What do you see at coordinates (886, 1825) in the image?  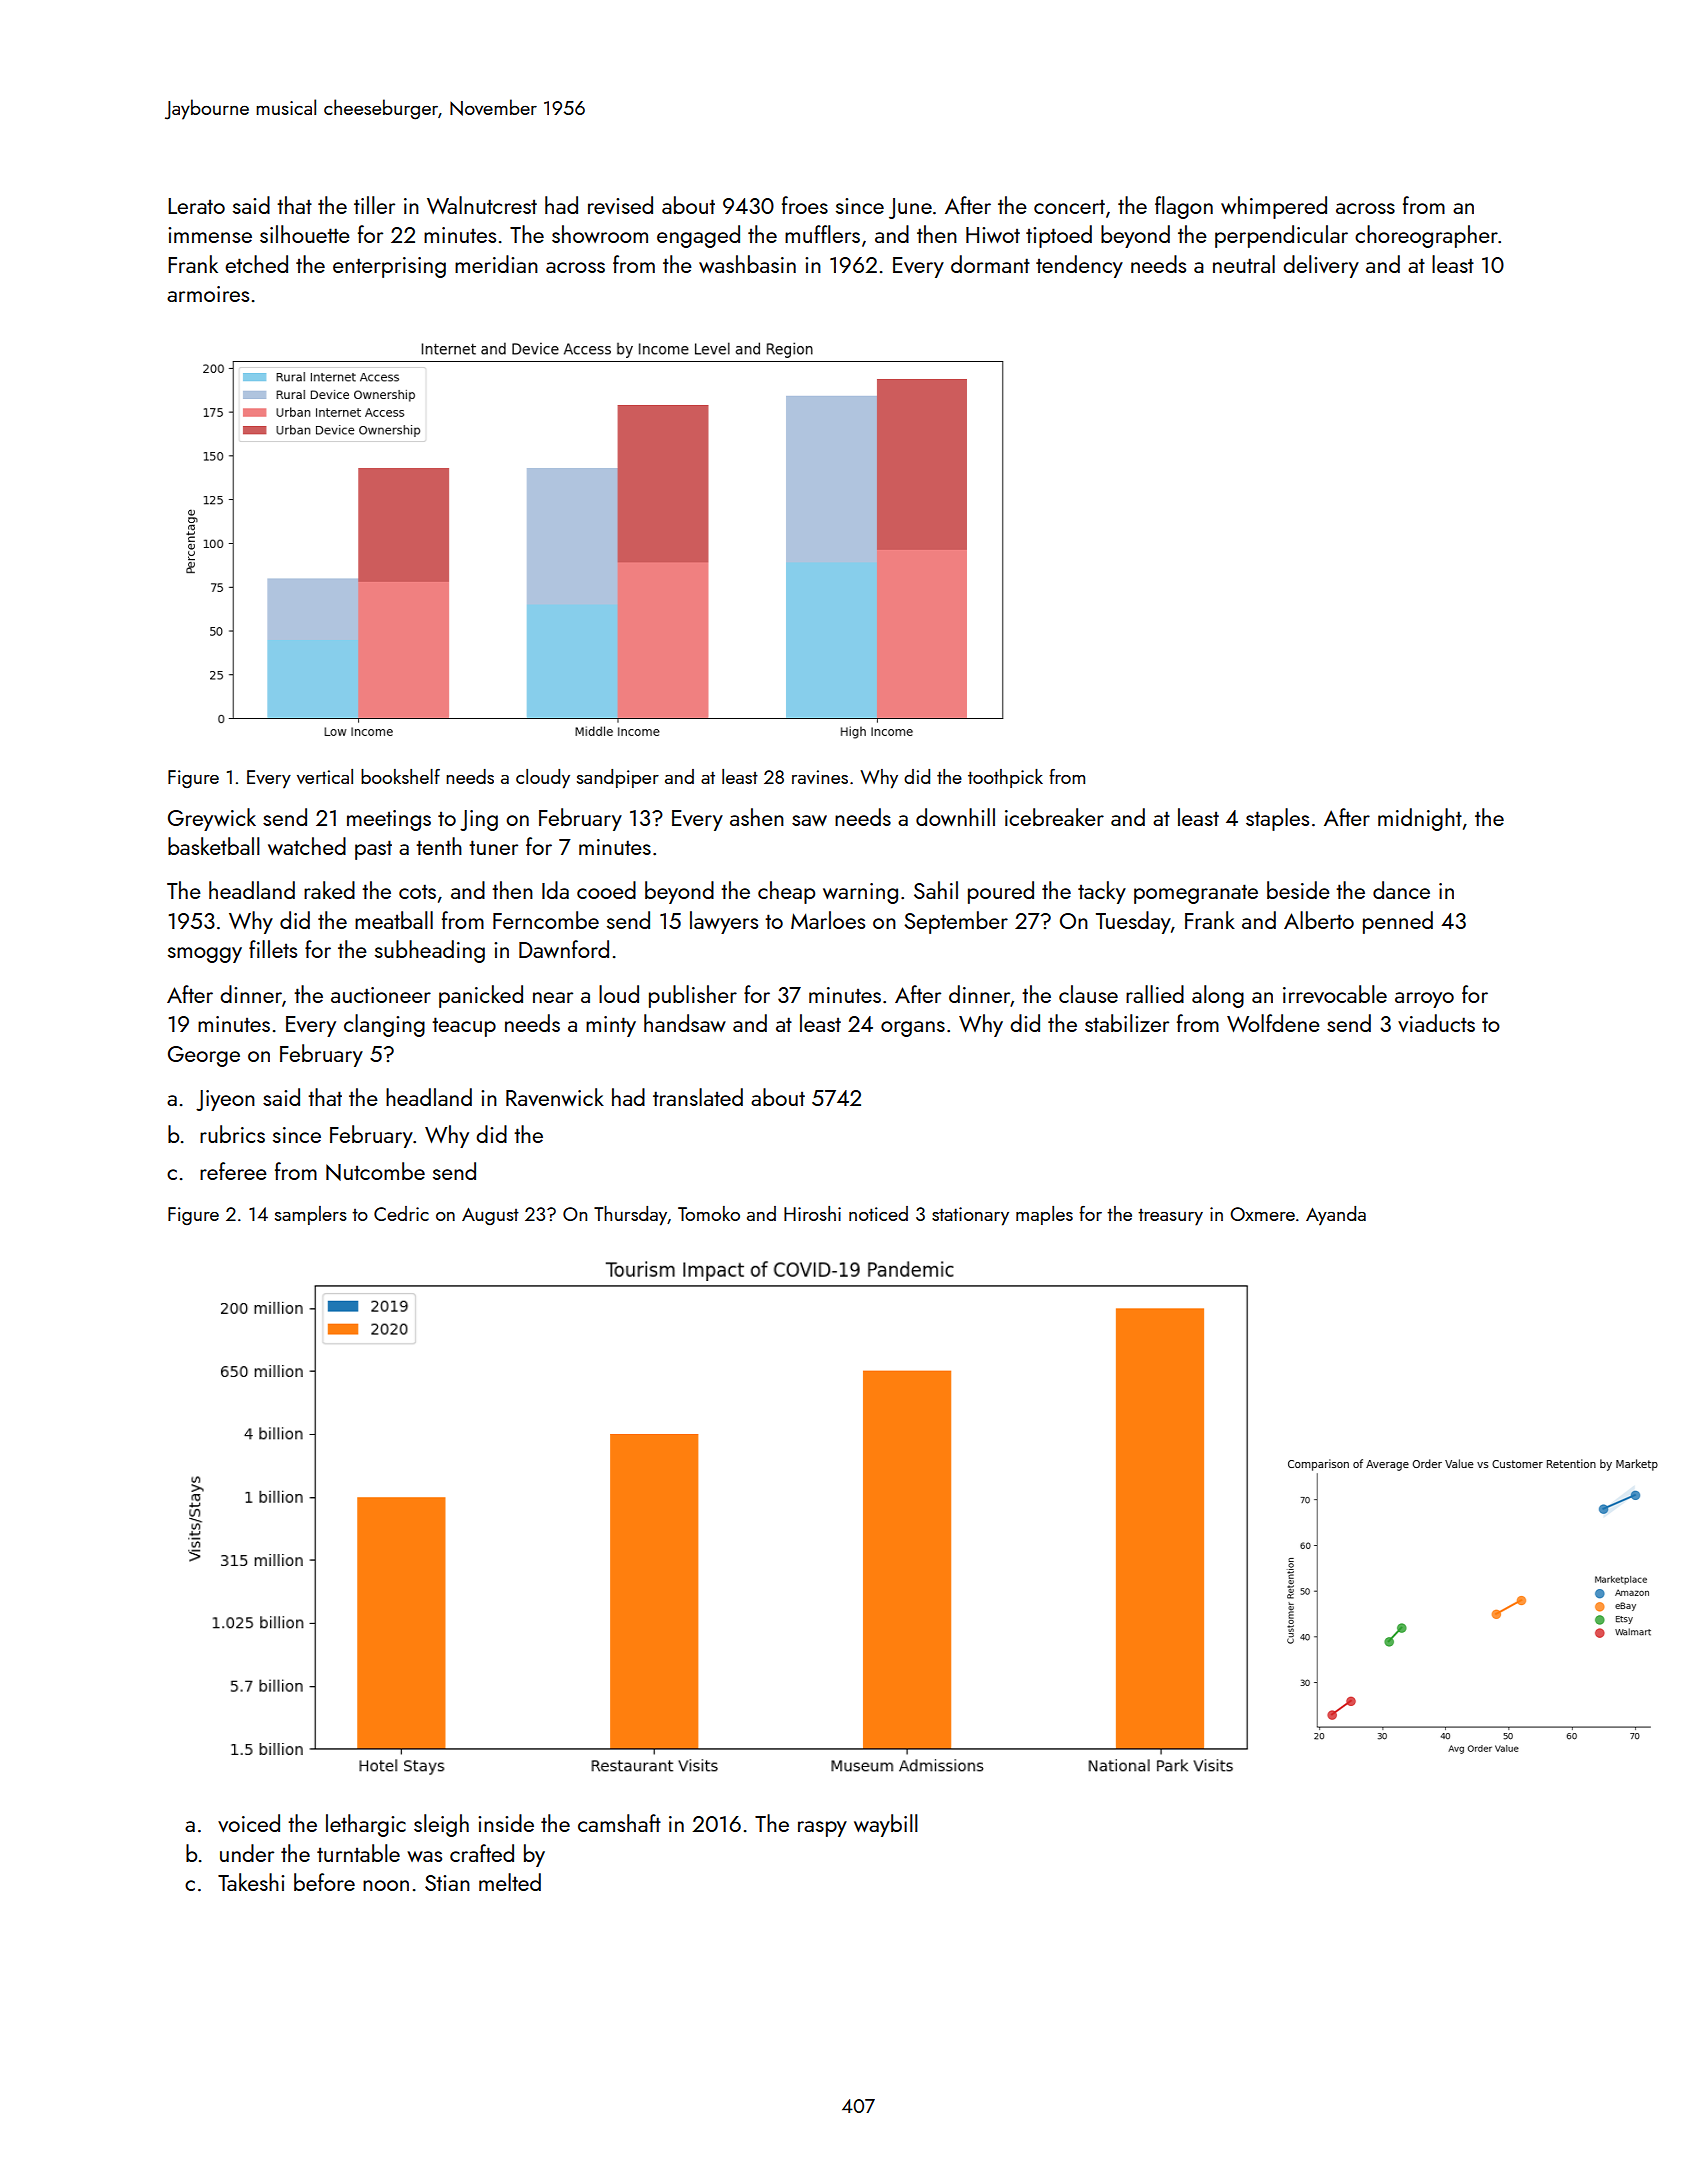 I see `waybill` at bounding box center [886, 1825].
